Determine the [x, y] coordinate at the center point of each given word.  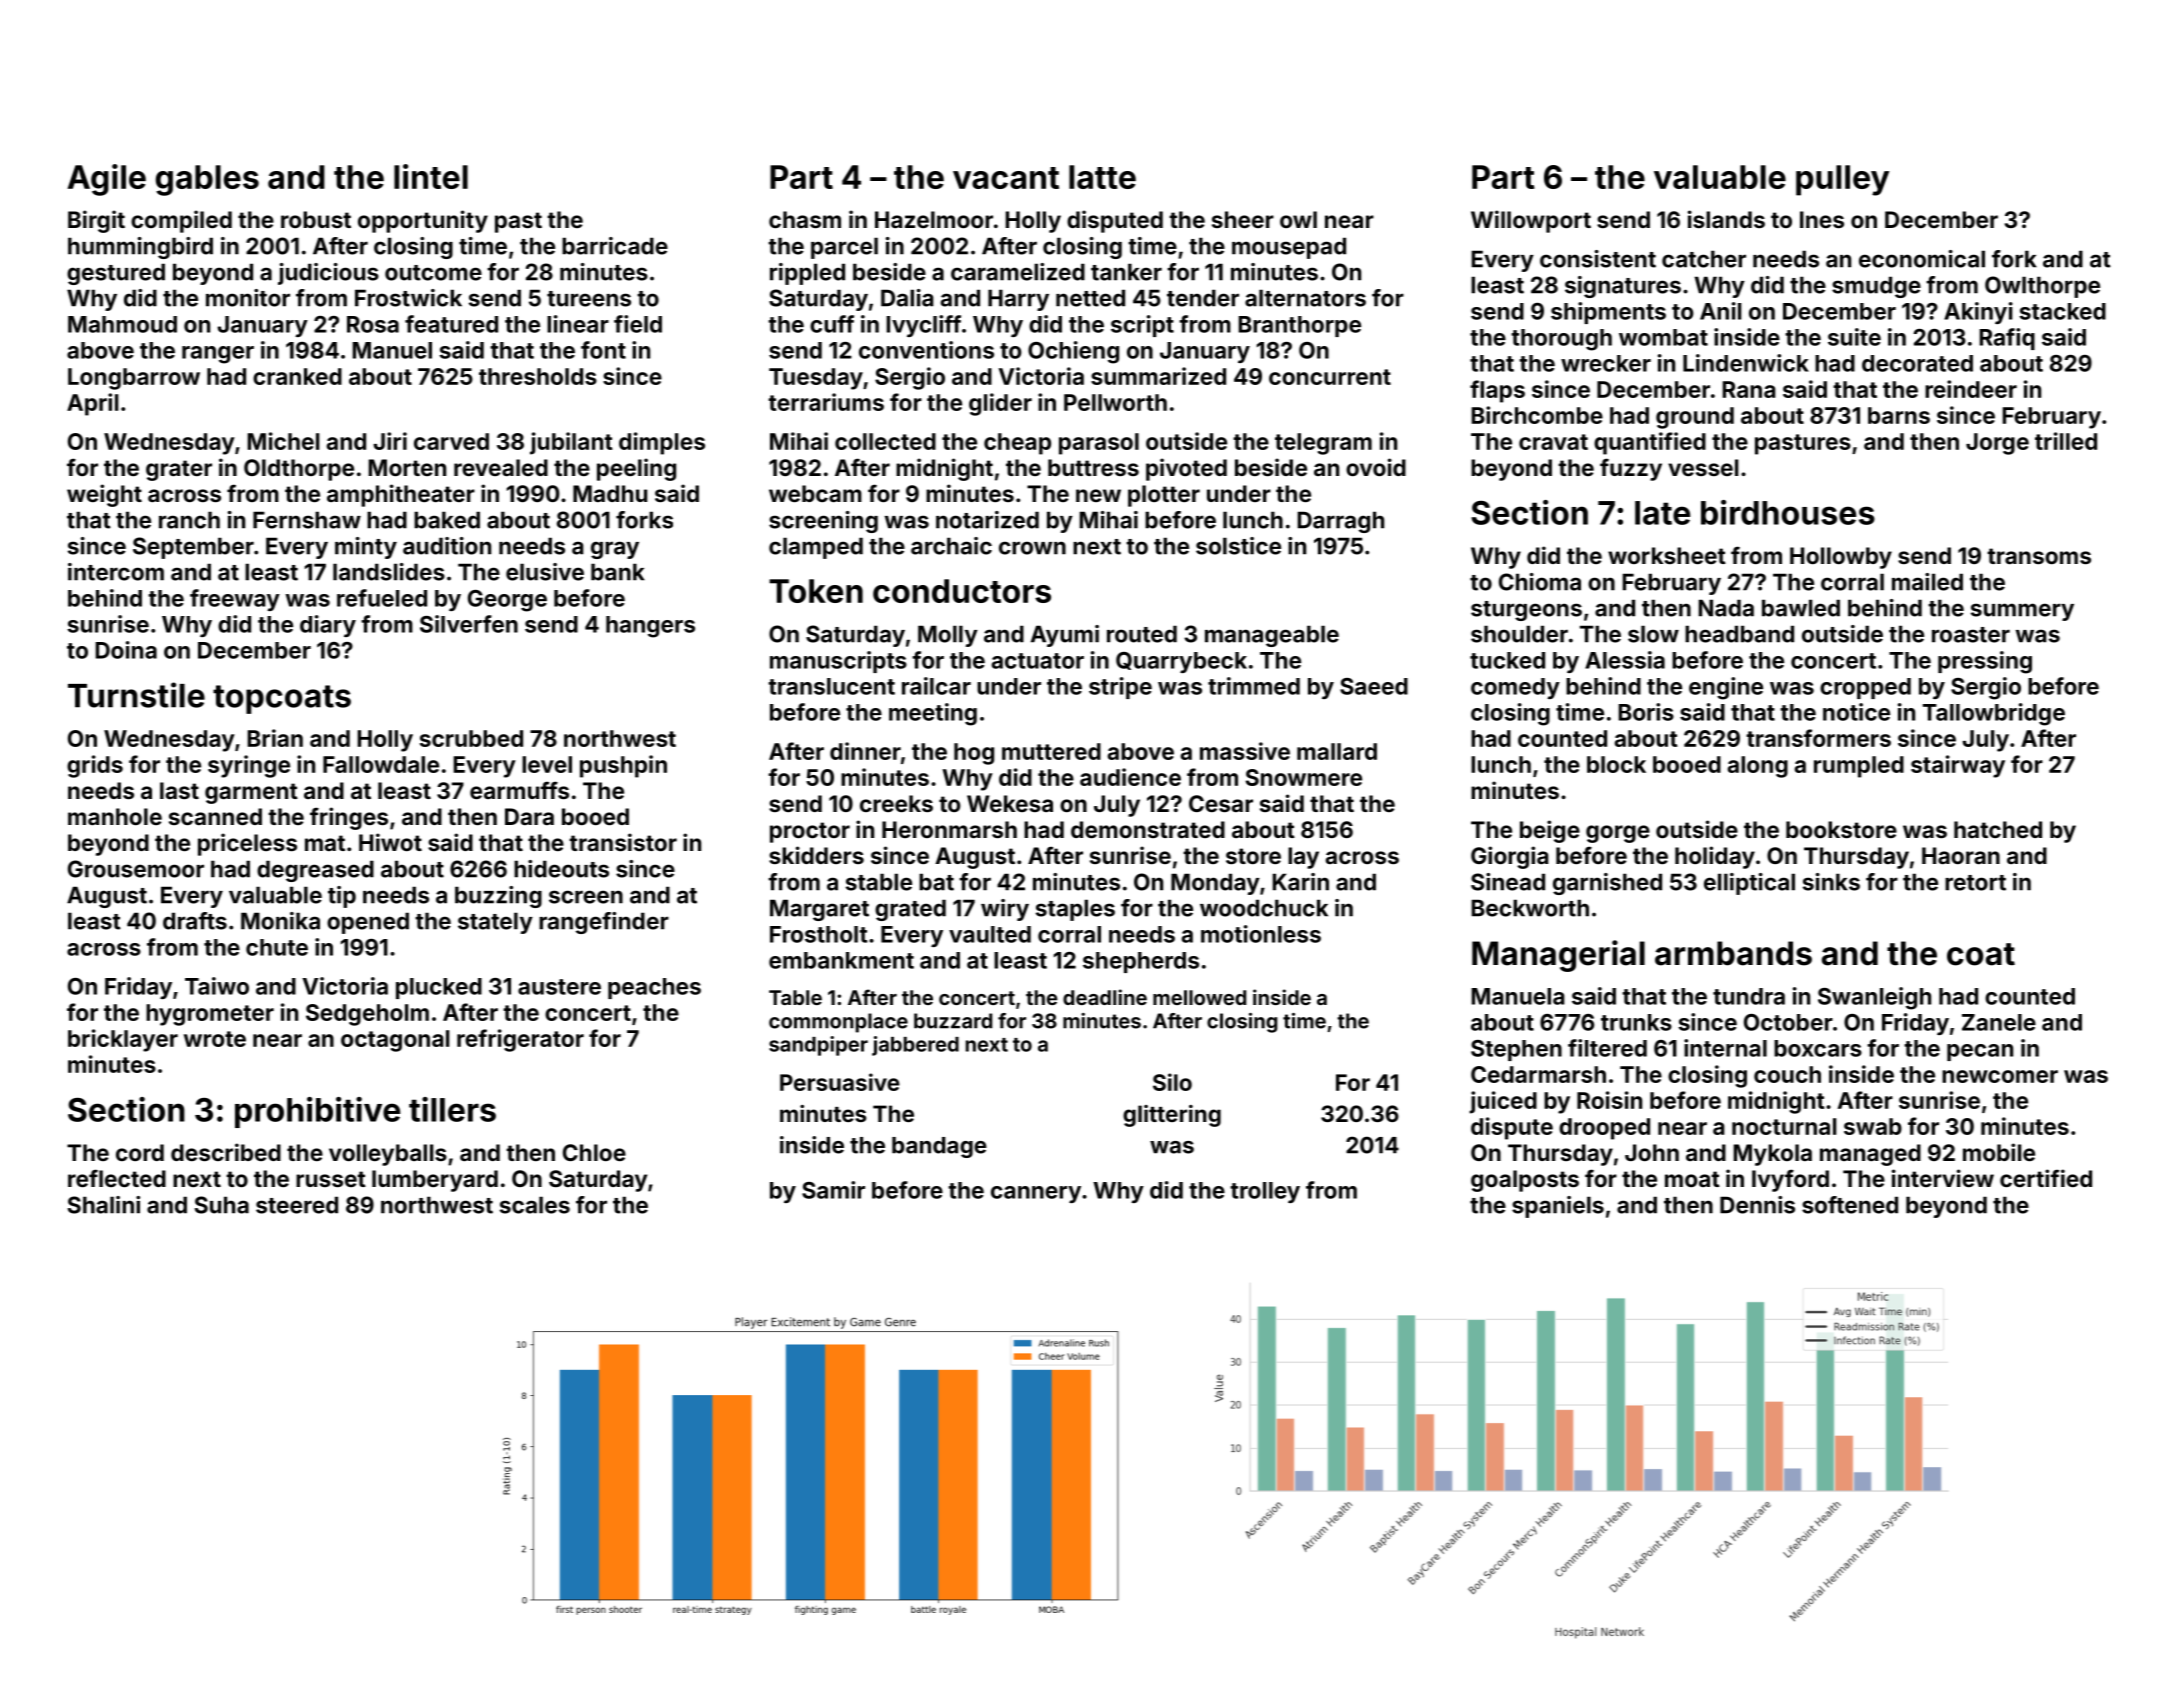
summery [2022, 612]
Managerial [1558, 956]
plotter [1164, 496]
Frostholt [818, 934]
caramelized [1018, 272]
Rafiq [2007, 339]
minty [366, 548]
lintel [431, 176]
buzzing [498, 897]
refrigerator [520, 1040]
